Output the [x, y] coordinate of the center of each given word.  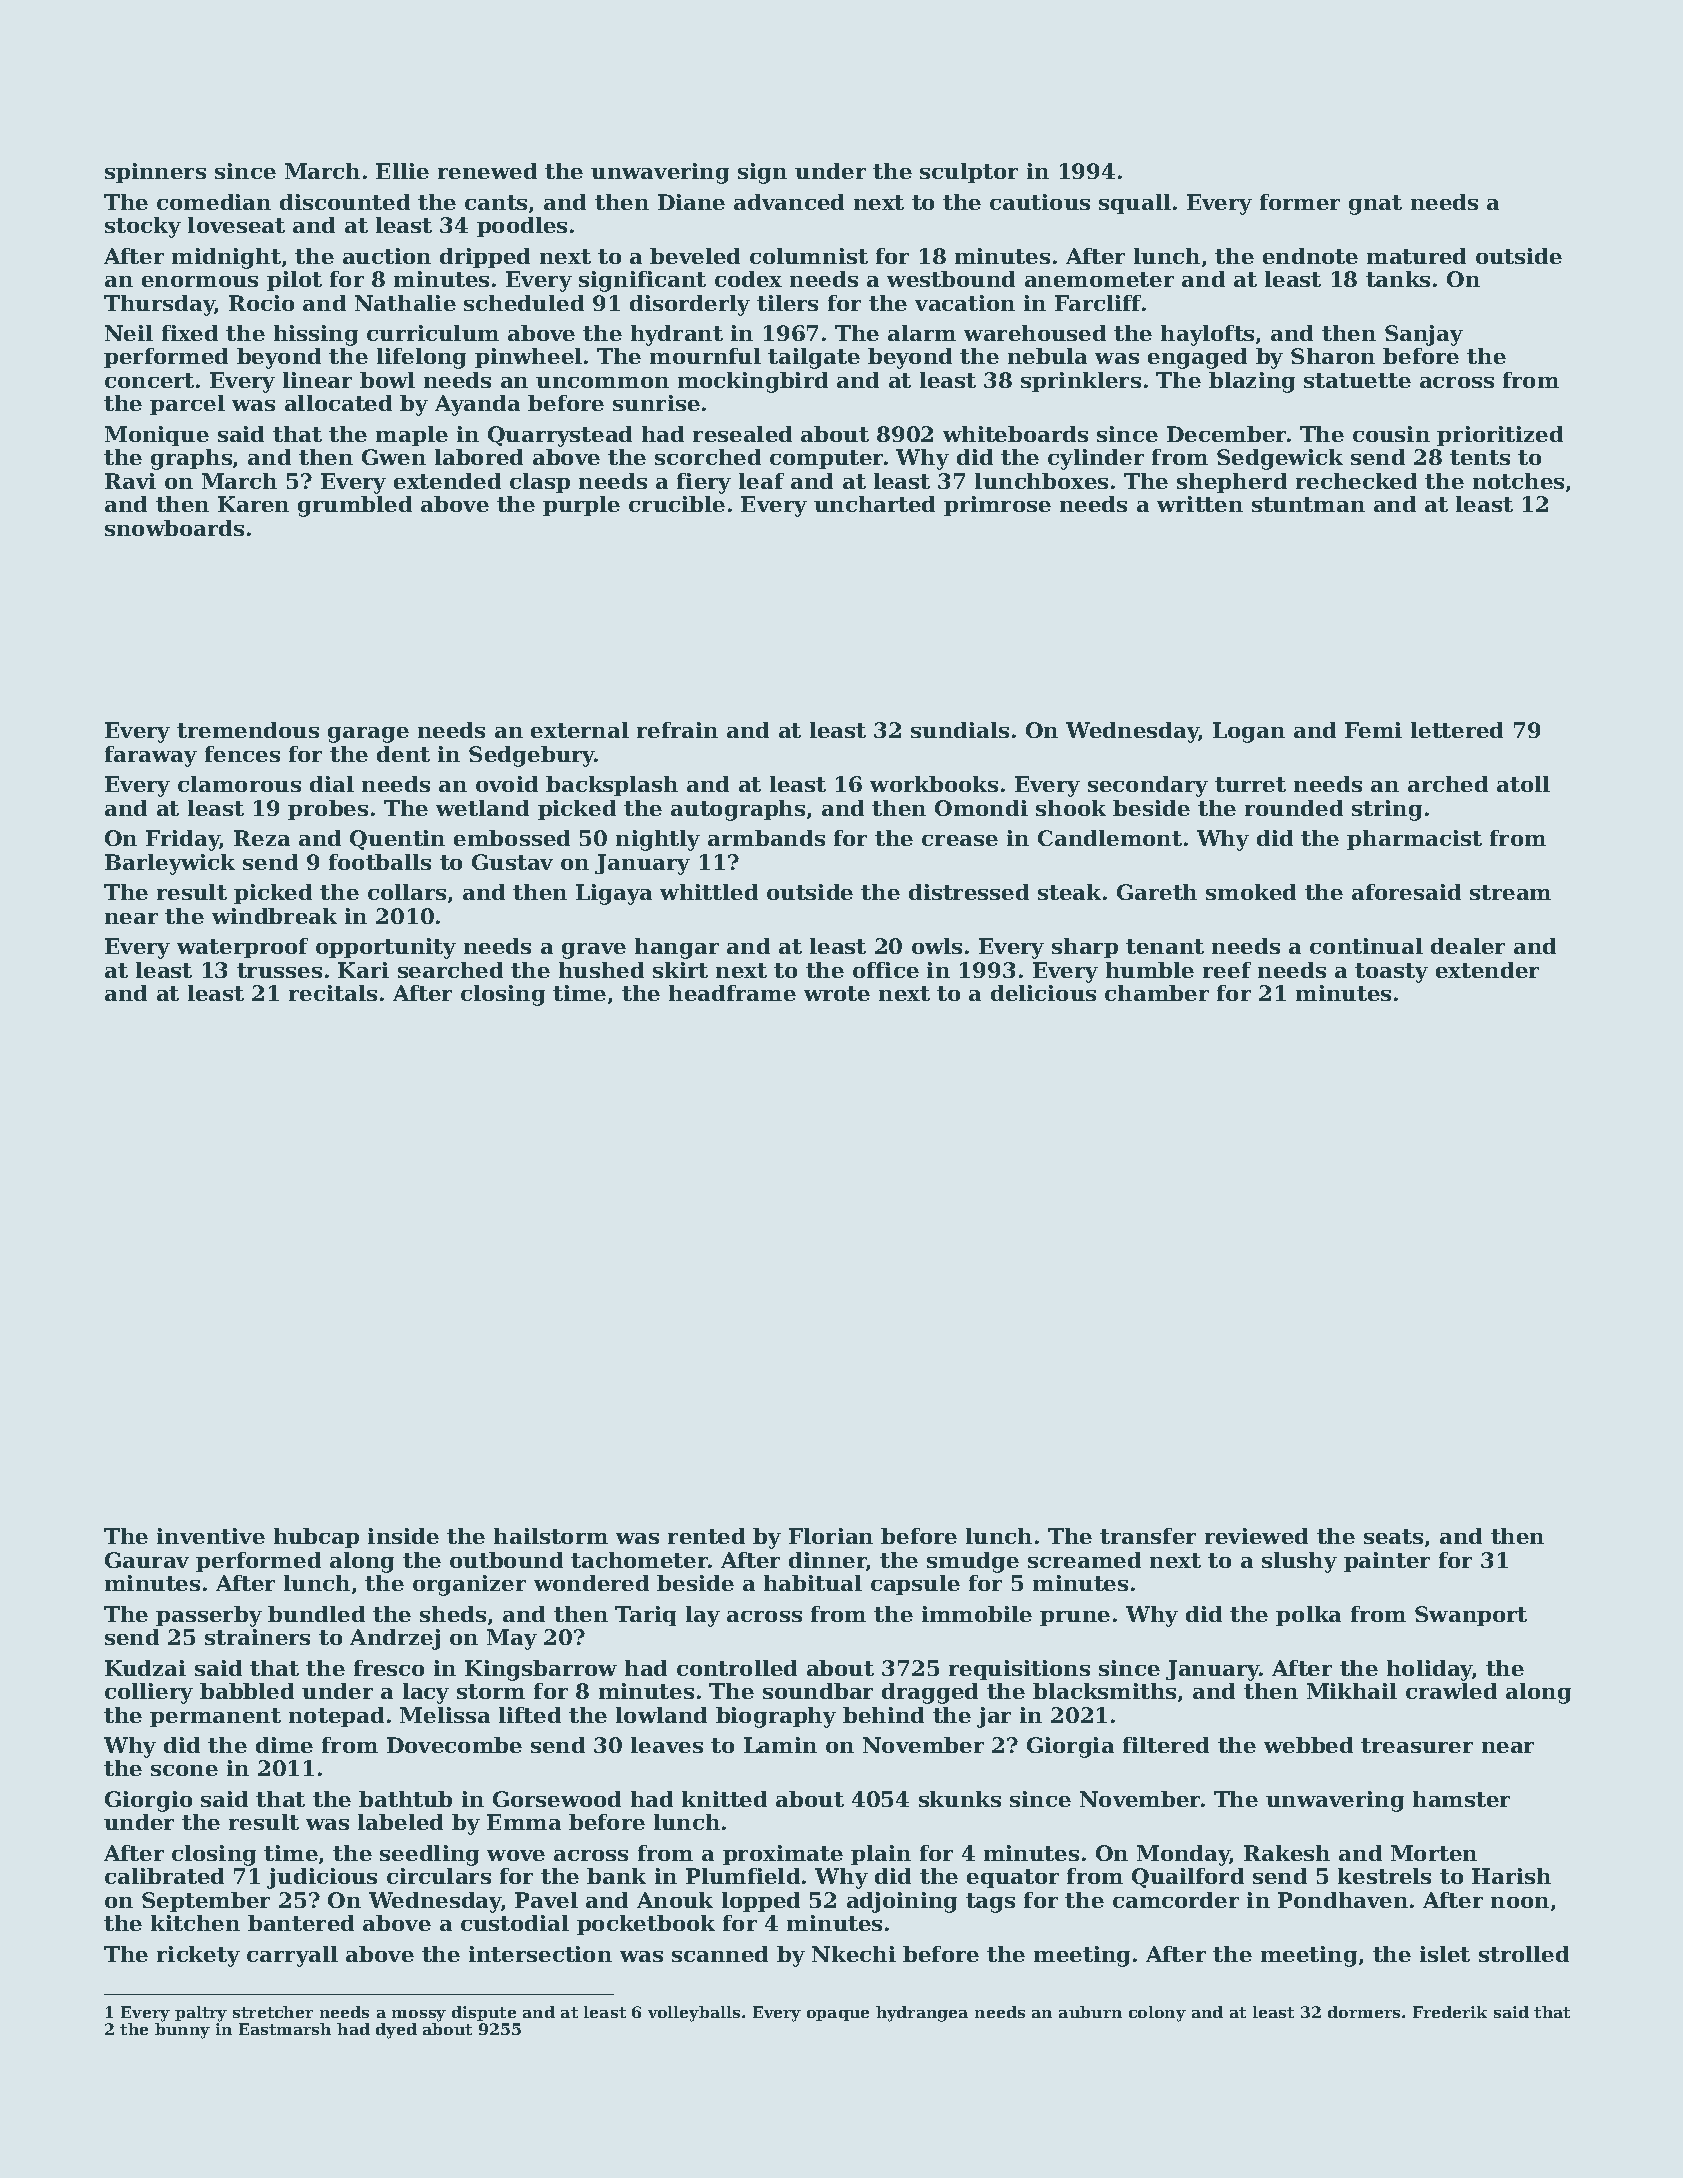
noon [1520, 1902]
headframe [732, 993]
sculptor [969, 173]
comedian [214, 202]
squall [1135, 204]
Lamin [780, 1745]
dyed [396, 2031]
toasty [1391, 973]
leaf [761, 481]
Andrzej [395, 1639]
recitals [333, 993]
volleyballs [694, 2014]
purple [581, 506]
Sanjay [1424, 335]
